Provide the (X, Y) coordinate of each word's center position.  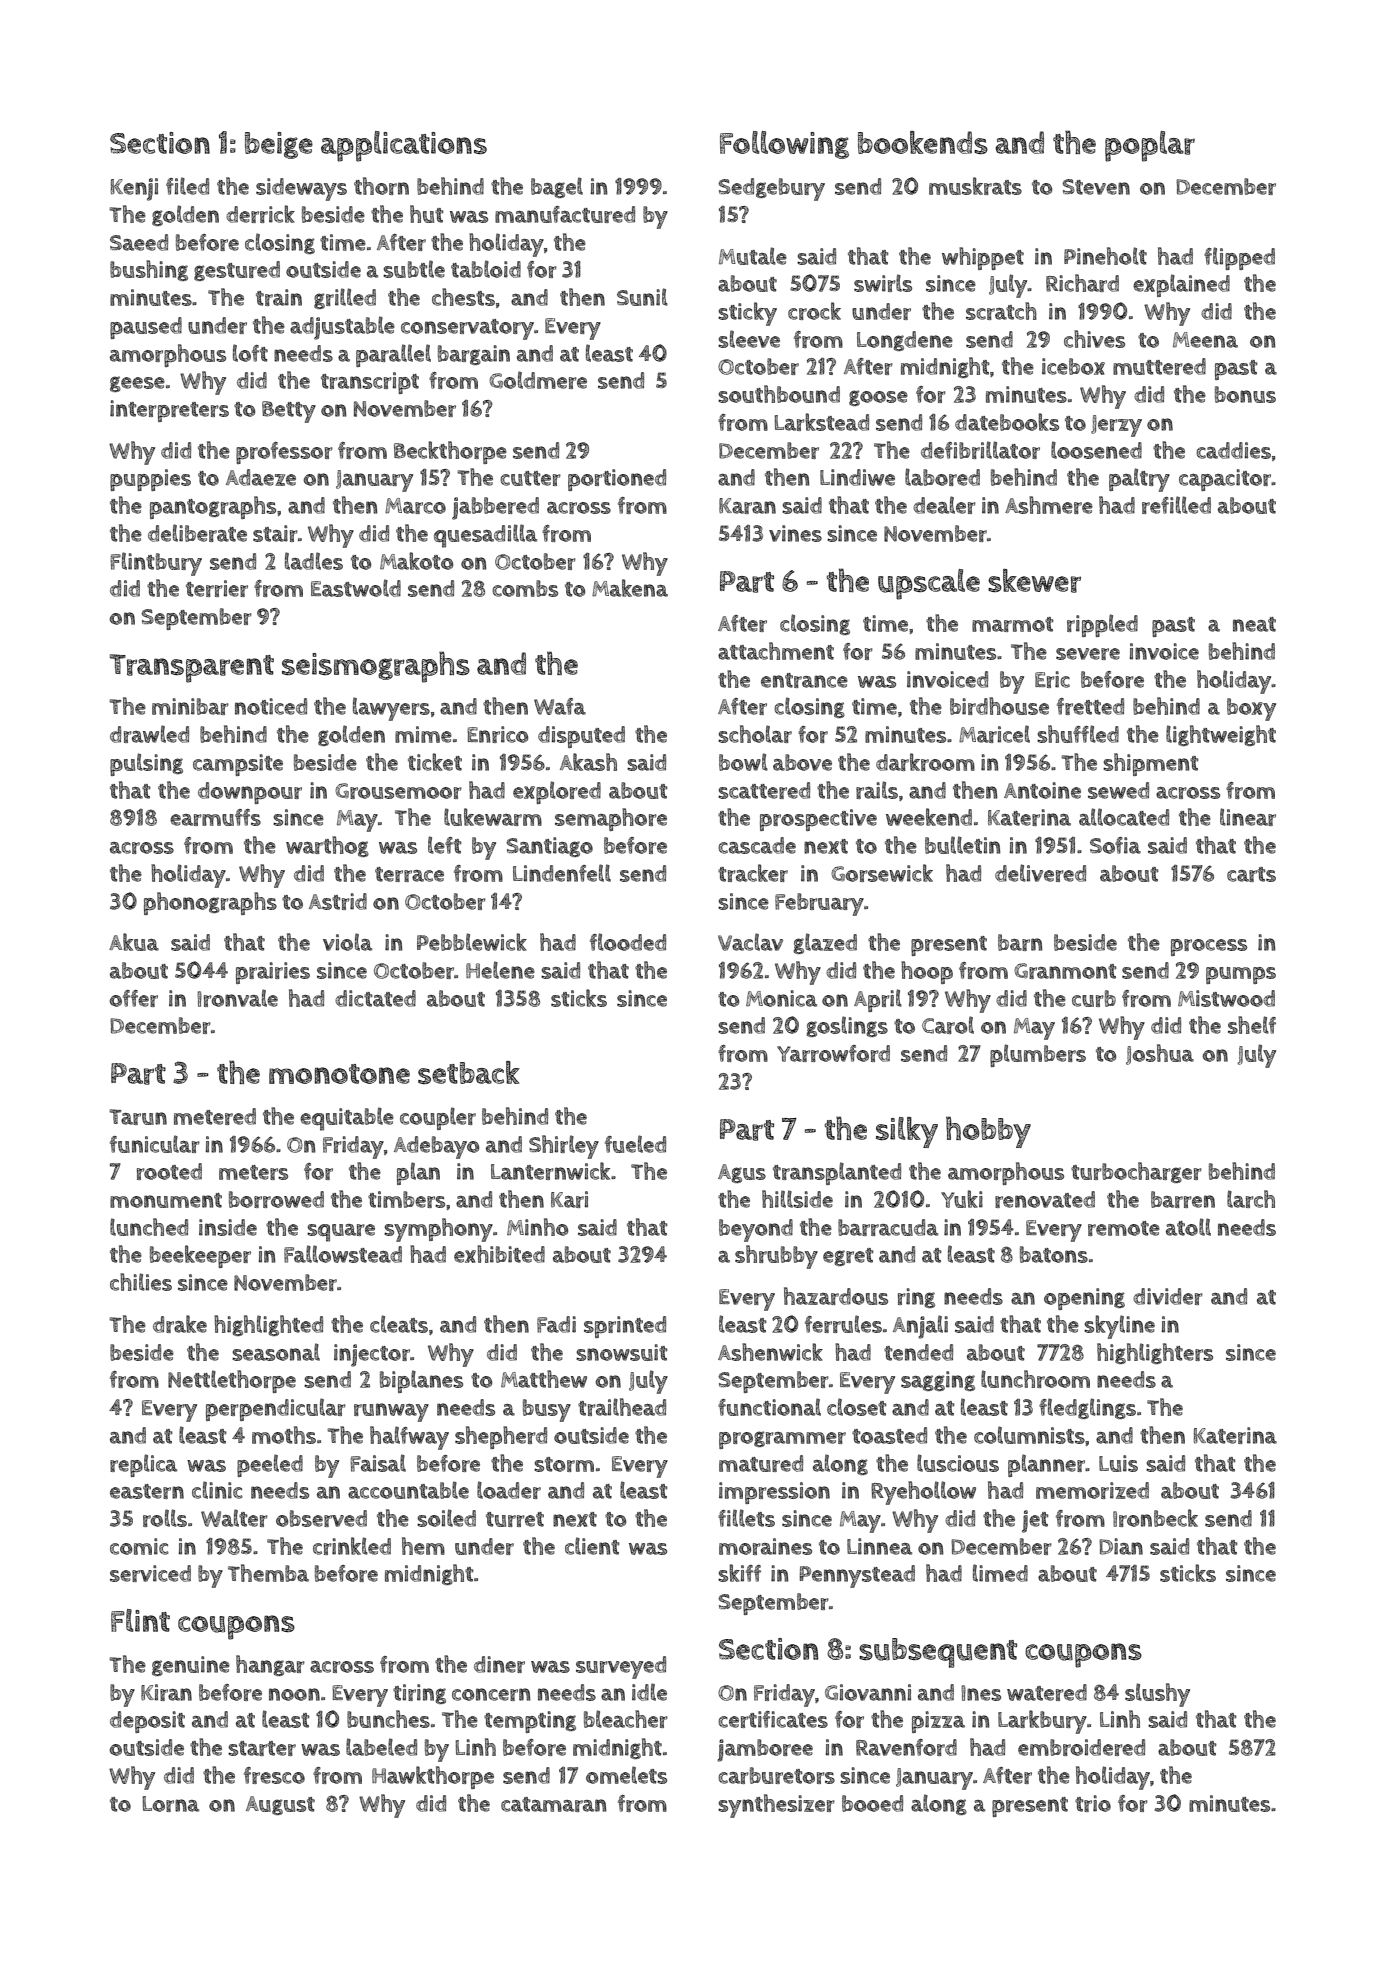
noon (294, 1694)
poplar (1150, 146)
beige (279, 145)
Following (784, 145)
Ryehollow (923, 1493)
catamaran (554, 1804)
